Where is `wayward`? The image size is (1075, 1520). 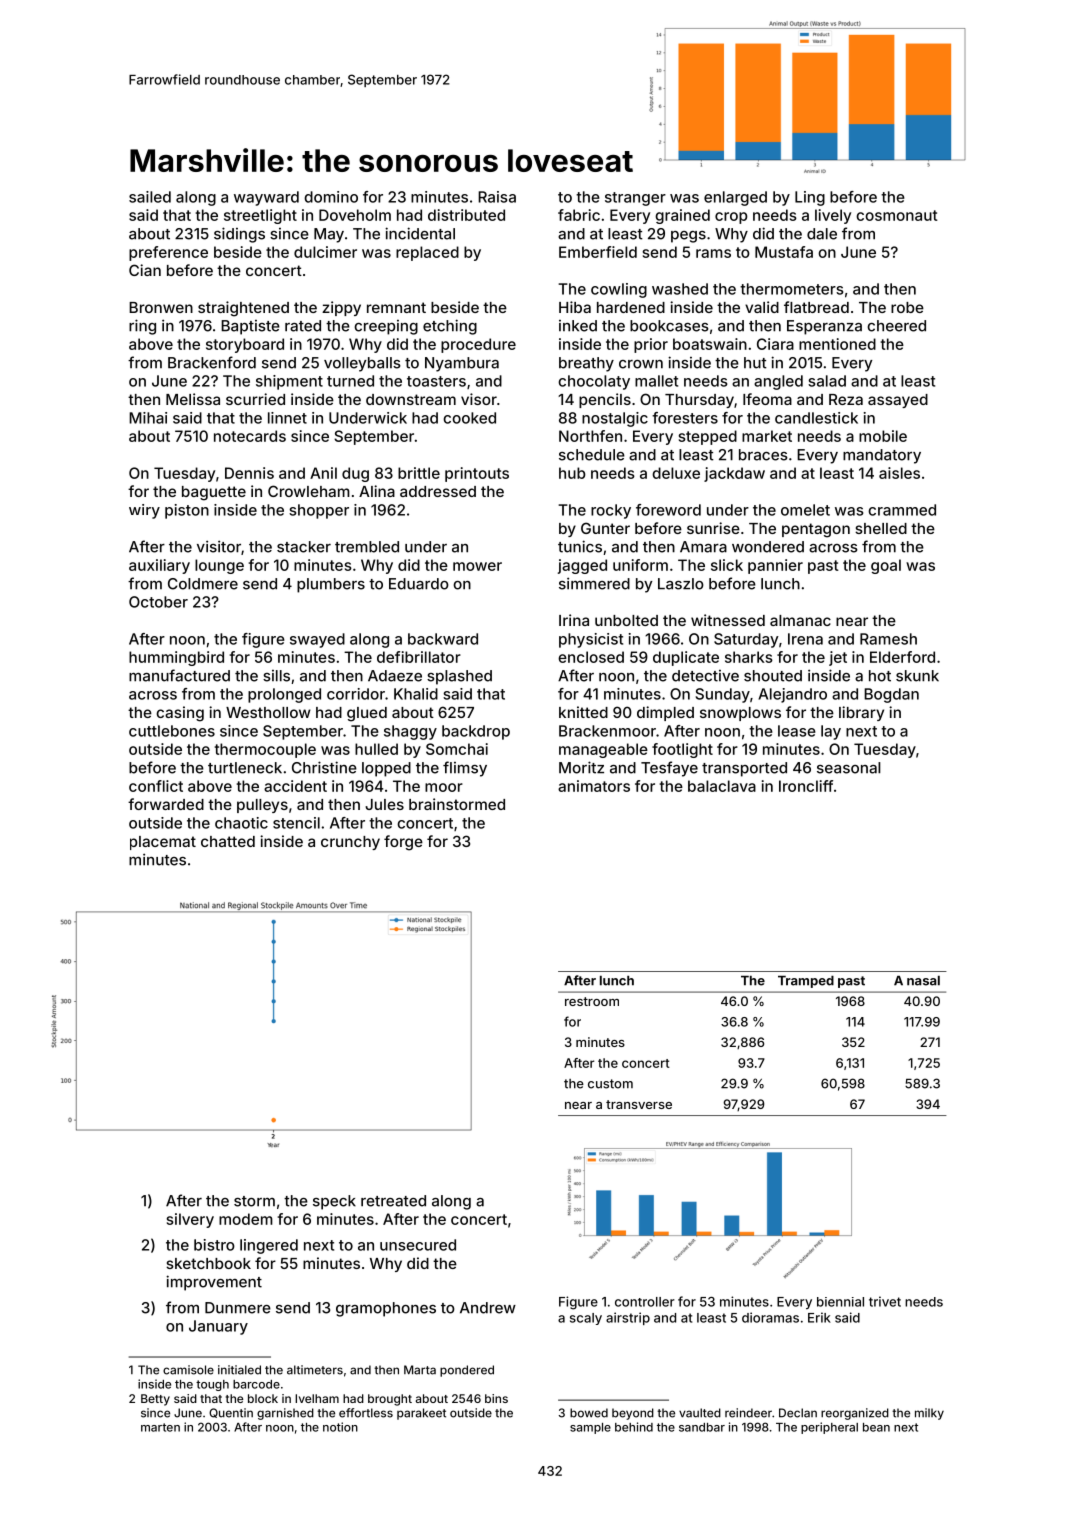
wayward is located at coordinates (266, 198).
